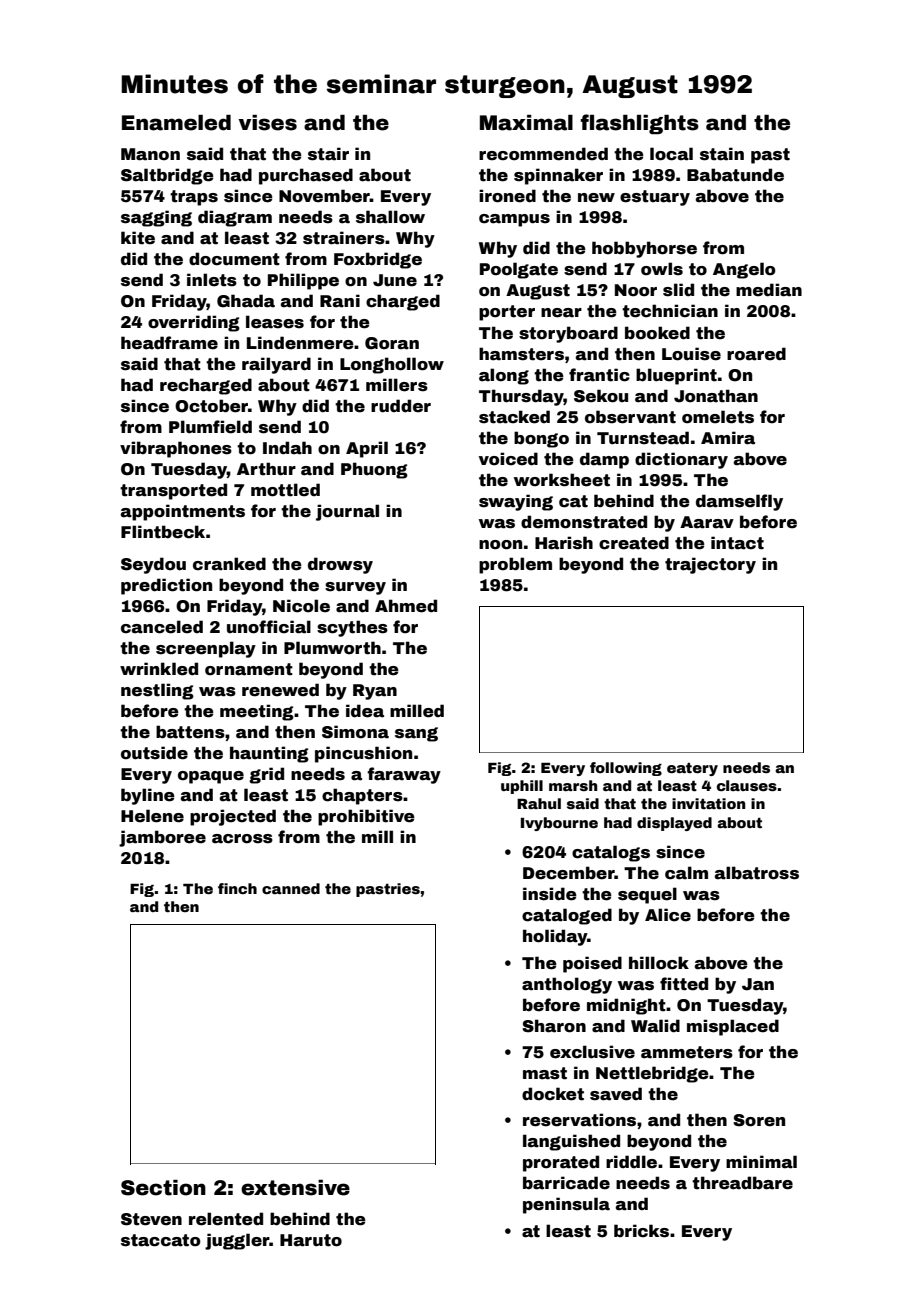  I want to click on threadbare, so click(742, 1183).
